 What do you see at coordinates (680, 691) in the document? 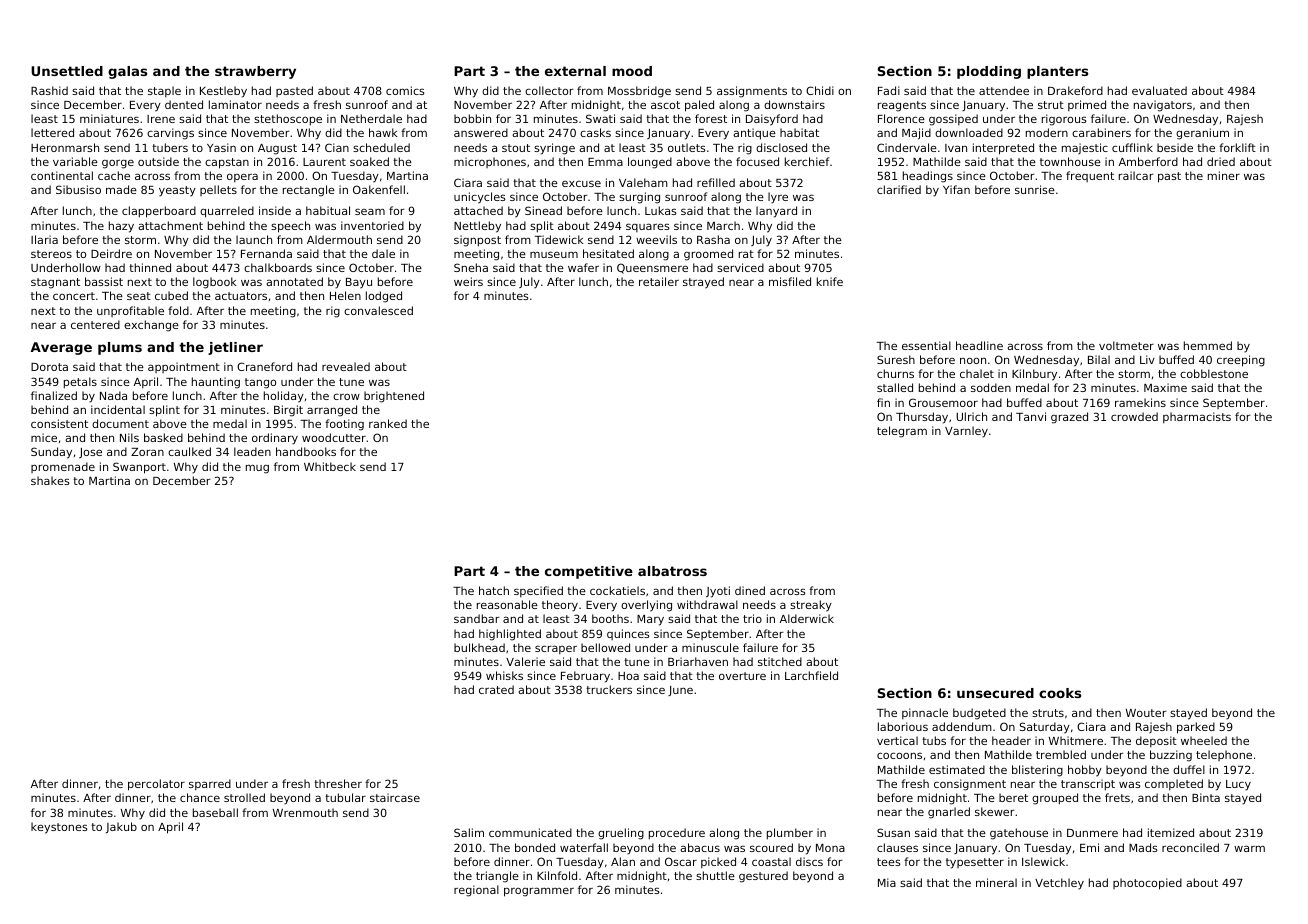
I see `June` at bounding box center [680, 691].
